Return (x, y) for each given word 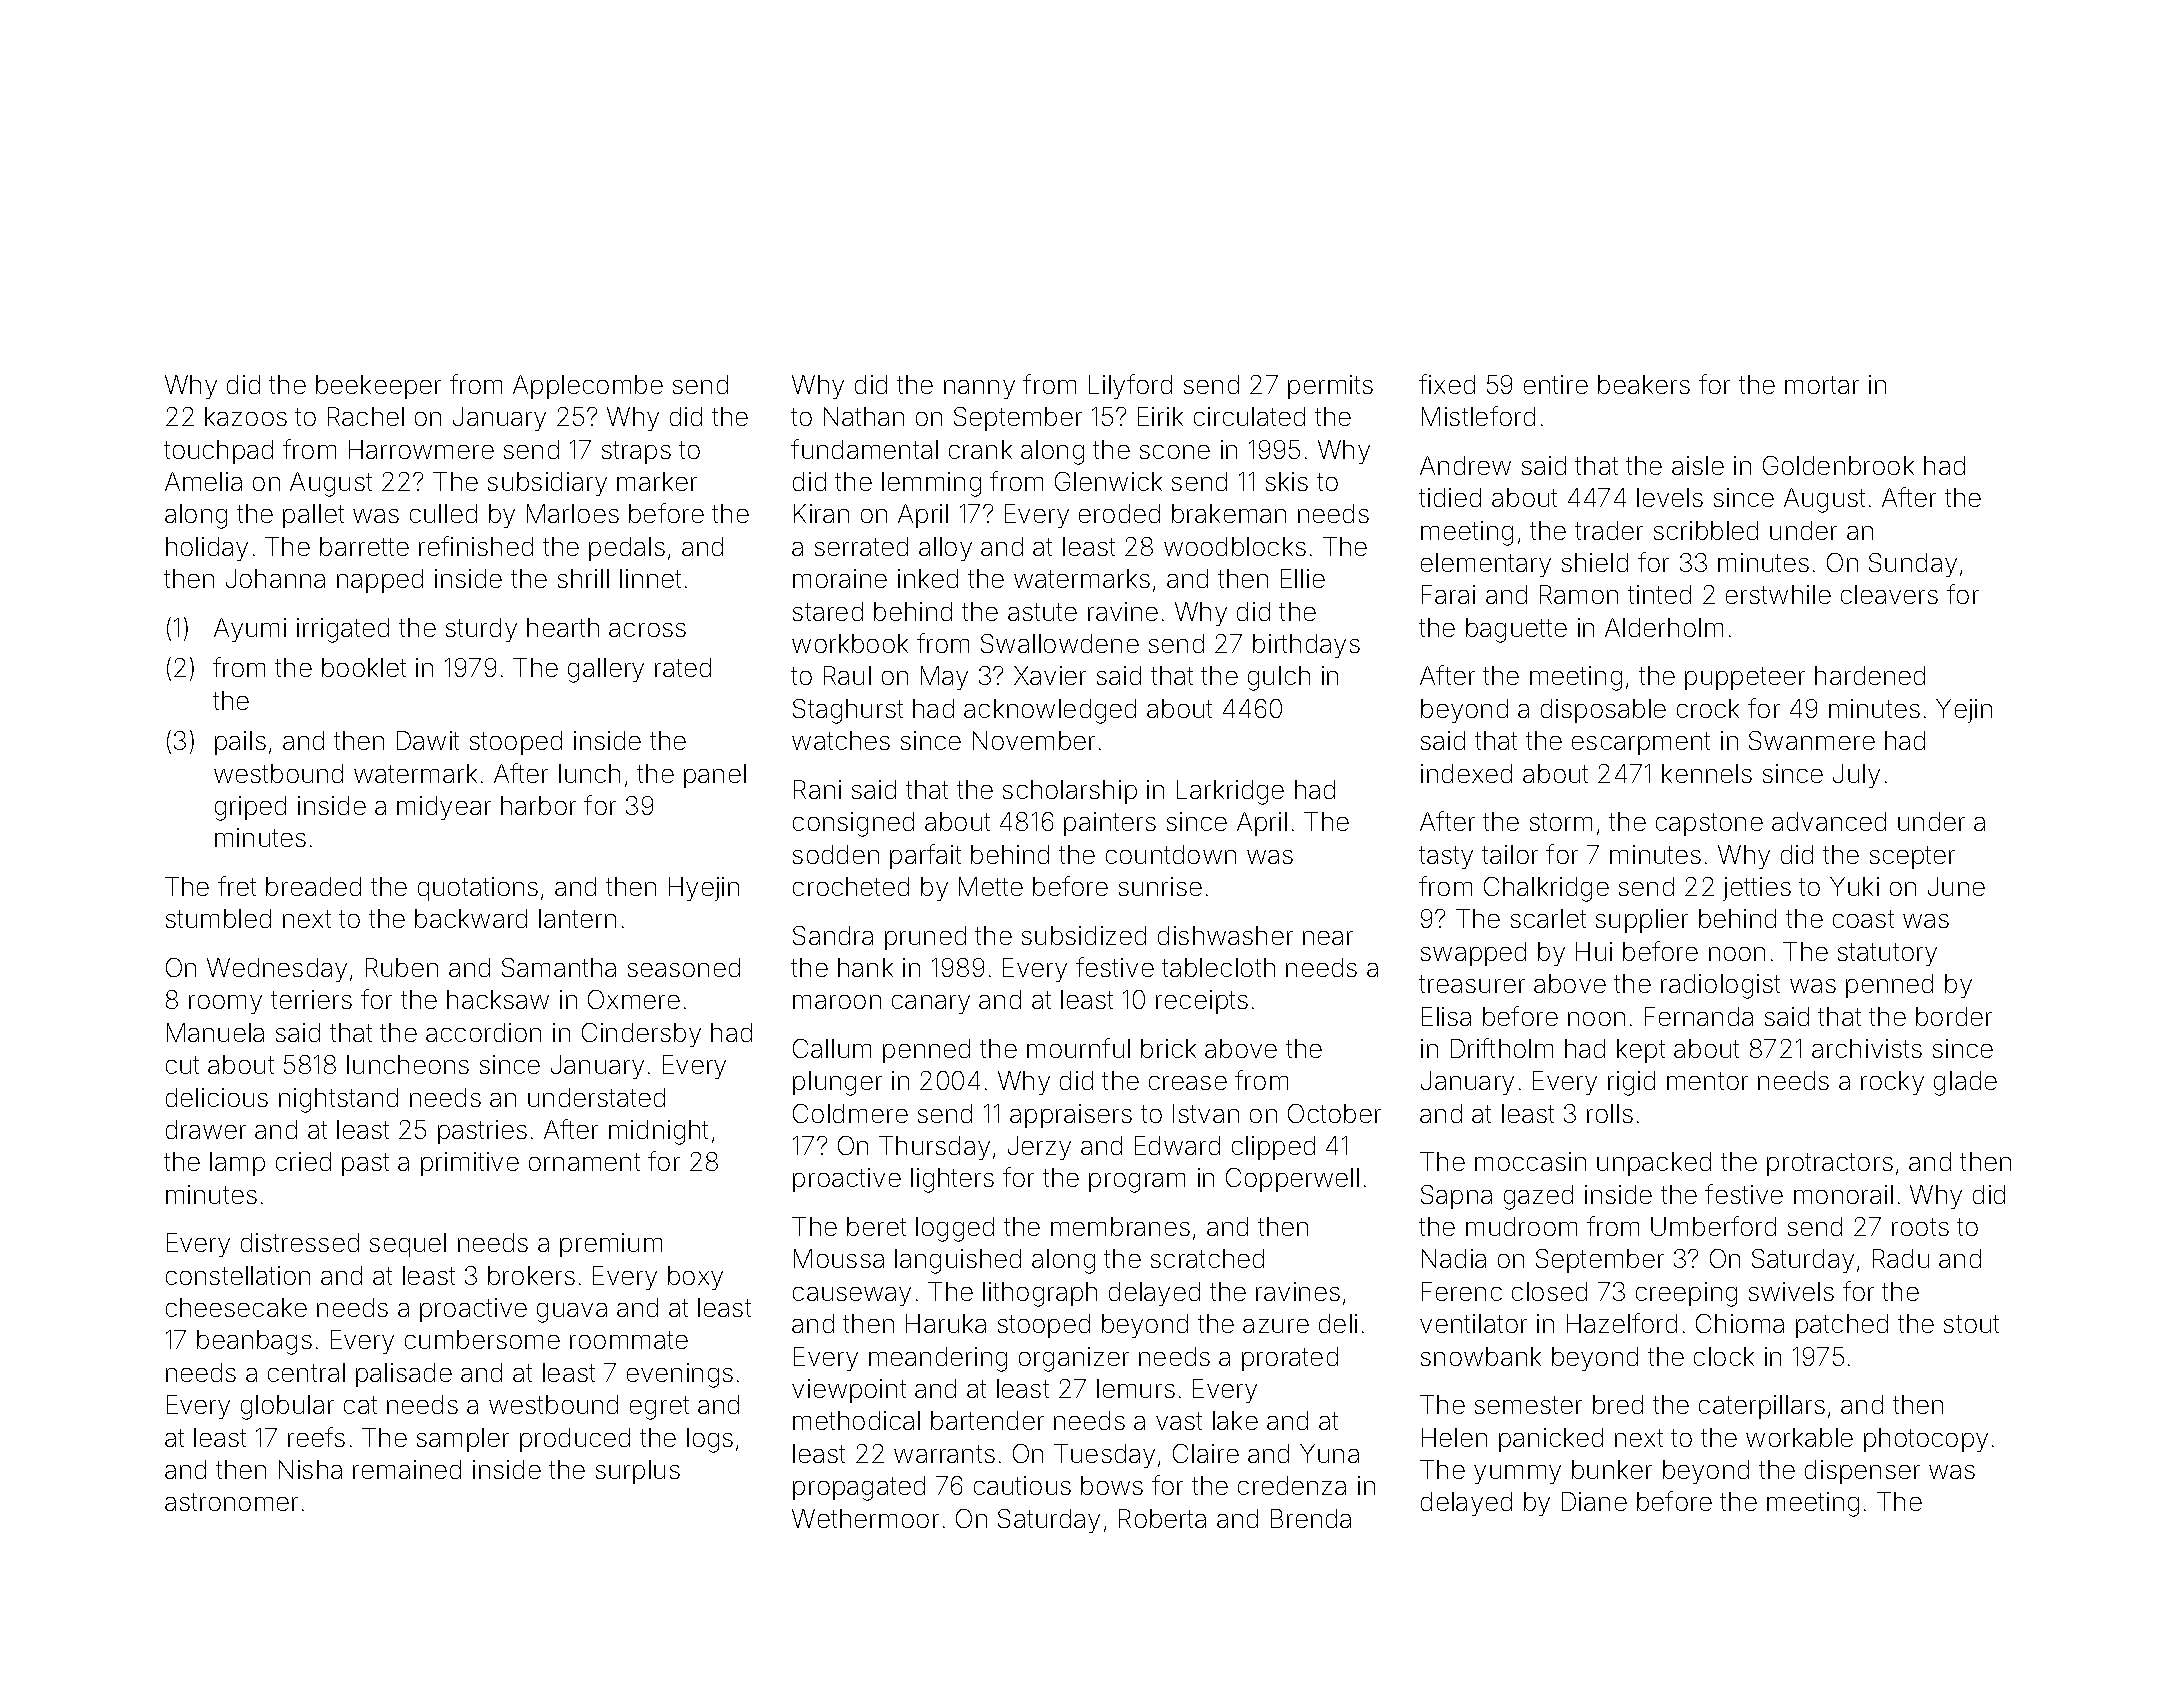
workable (1799, 1437)
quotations (478, 889)
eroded (1119, 513)
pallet (313, 516)
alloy (945, 549)
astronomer (231, 1502)
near (1328, 938)
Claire (1206, 1453)
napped (380, 581)
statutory (1887, 954)
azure (1276, 1326)
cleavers (1889, 594)
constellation (238, 1275)
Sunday (1913, 565)
